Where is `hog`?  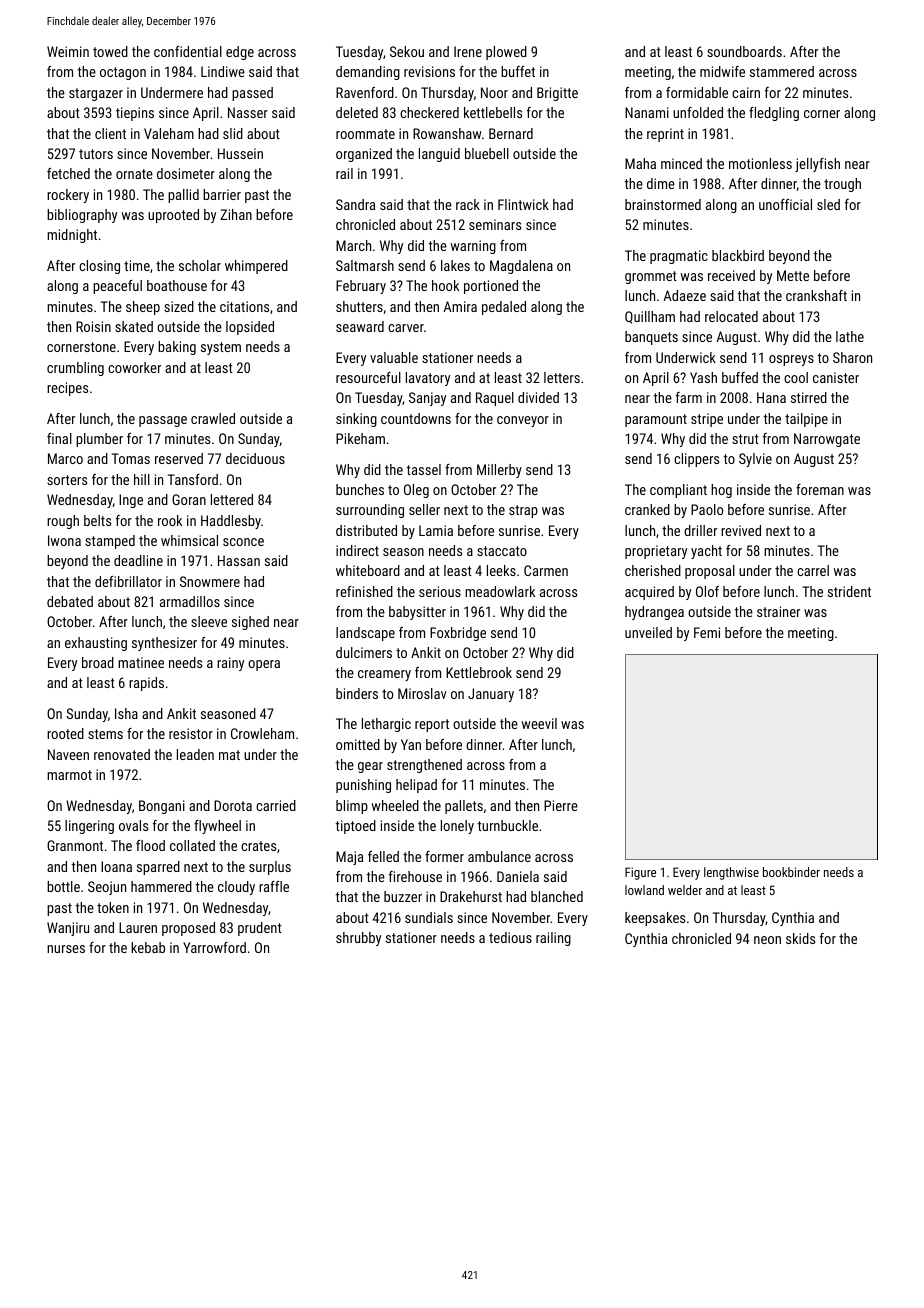 hog is located at coordinates (721, 491).
